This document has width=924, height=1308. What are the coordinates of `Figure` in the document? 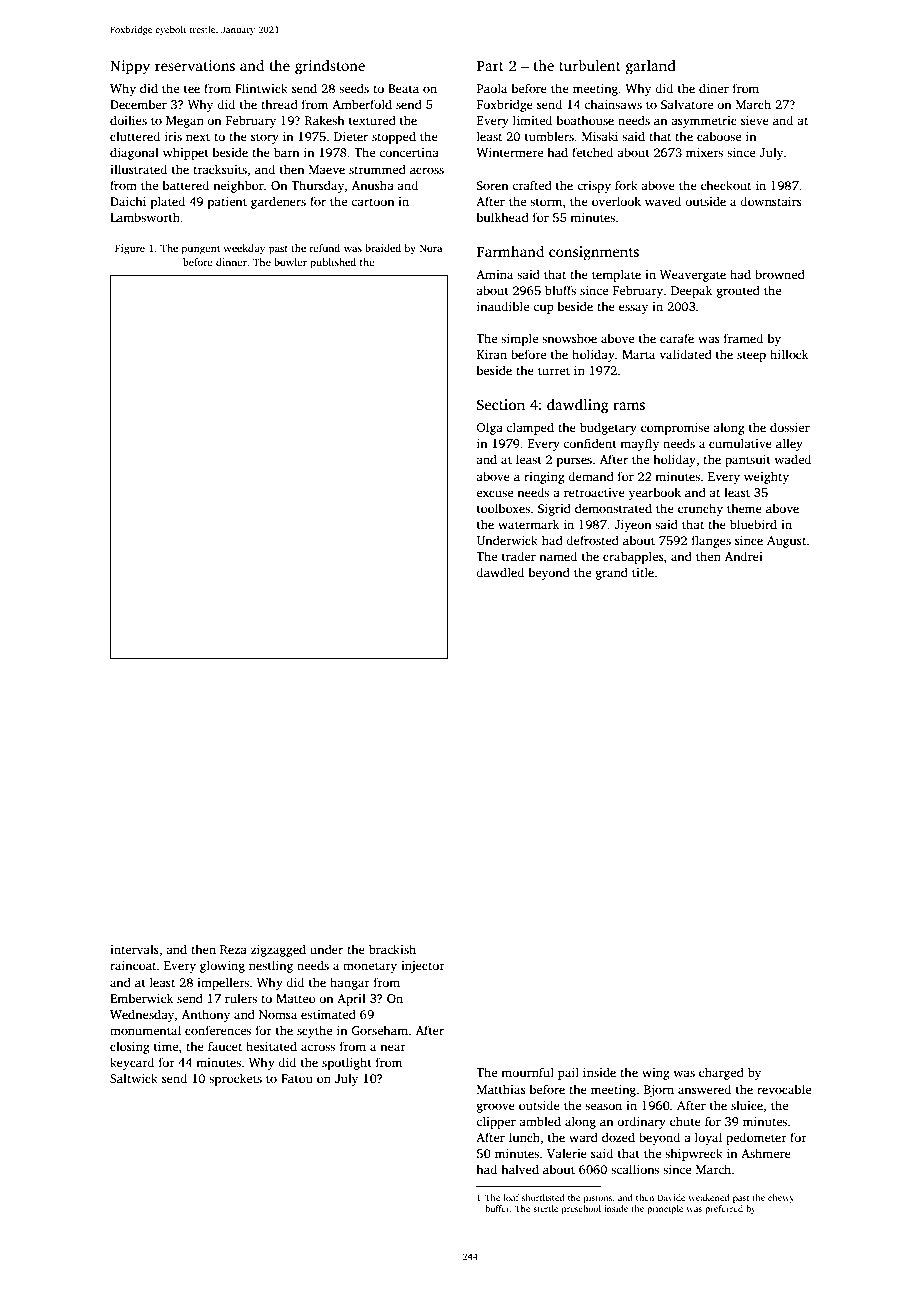 It's located at (130, 249).
